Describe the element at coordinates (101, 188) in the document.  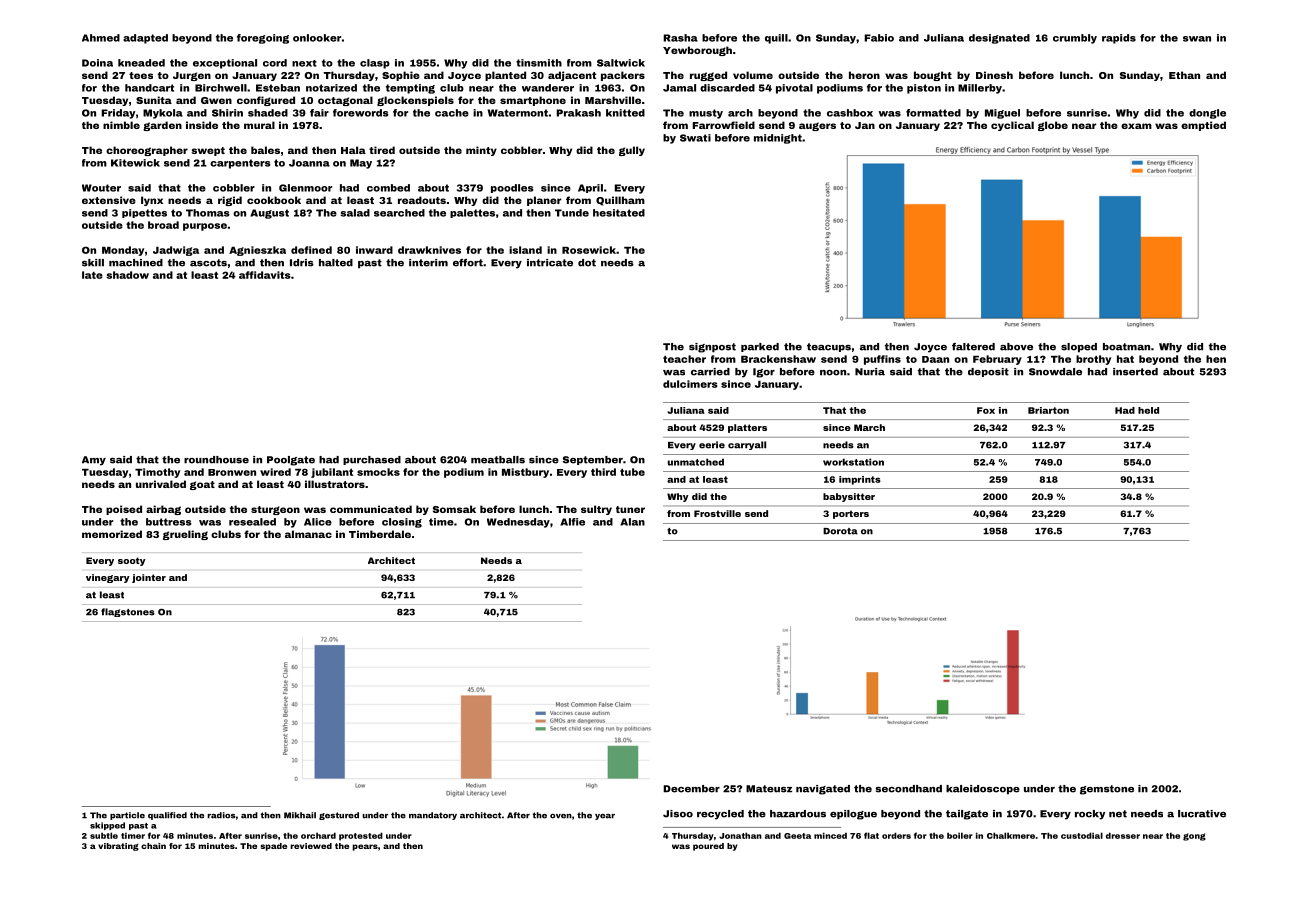
I see `Wouter` at that location.
